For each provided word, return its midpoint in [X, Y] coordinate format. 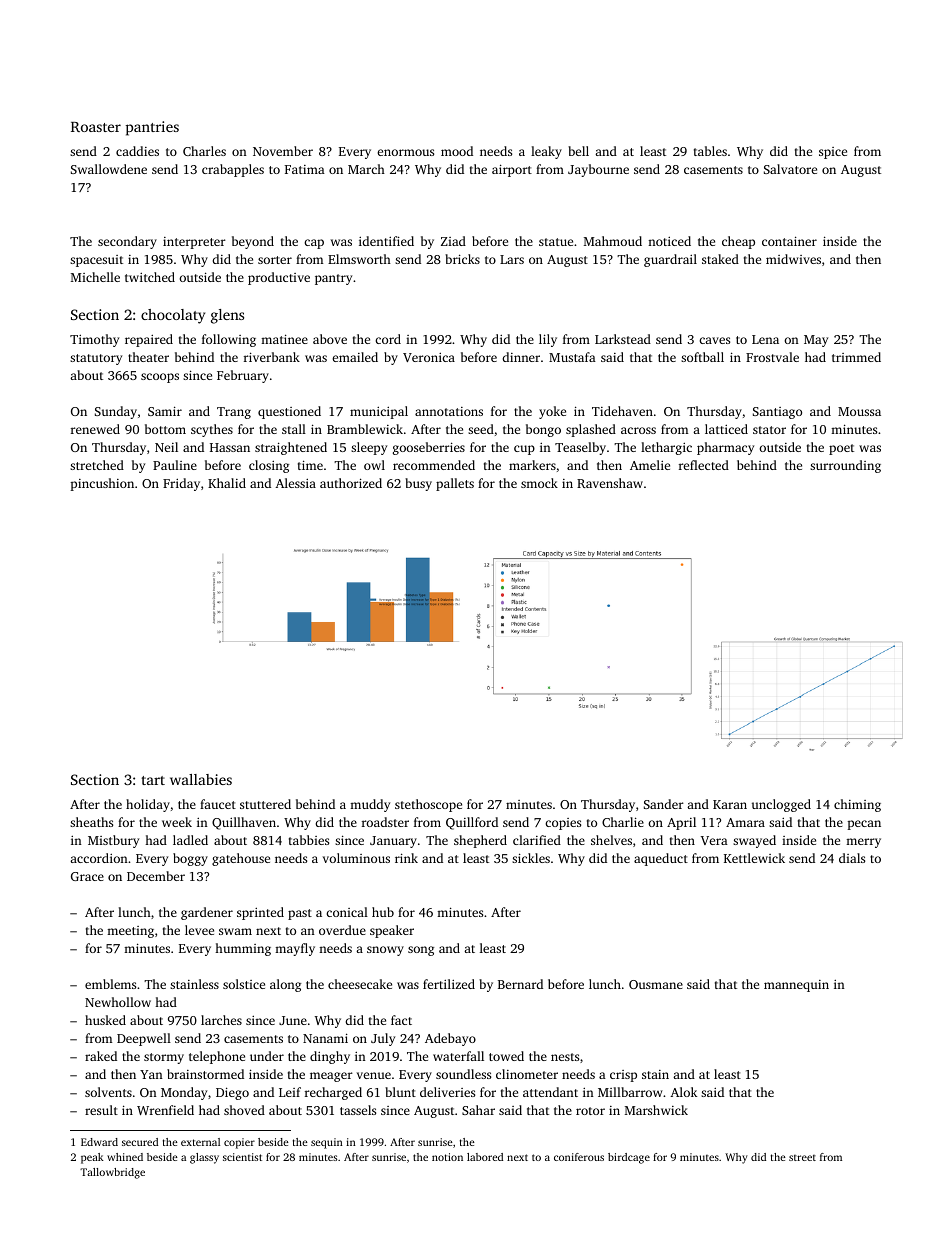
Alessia [295, 483]
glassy [204, 1158]
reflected [704, 465]
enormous [405, 152]
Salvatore [790, 169]
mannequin [796, 986]
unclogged [781, 805]
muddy [370, 805]
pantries [152, 128]
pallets [455, 484]
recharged [333, 1093]
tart [153, 780]
